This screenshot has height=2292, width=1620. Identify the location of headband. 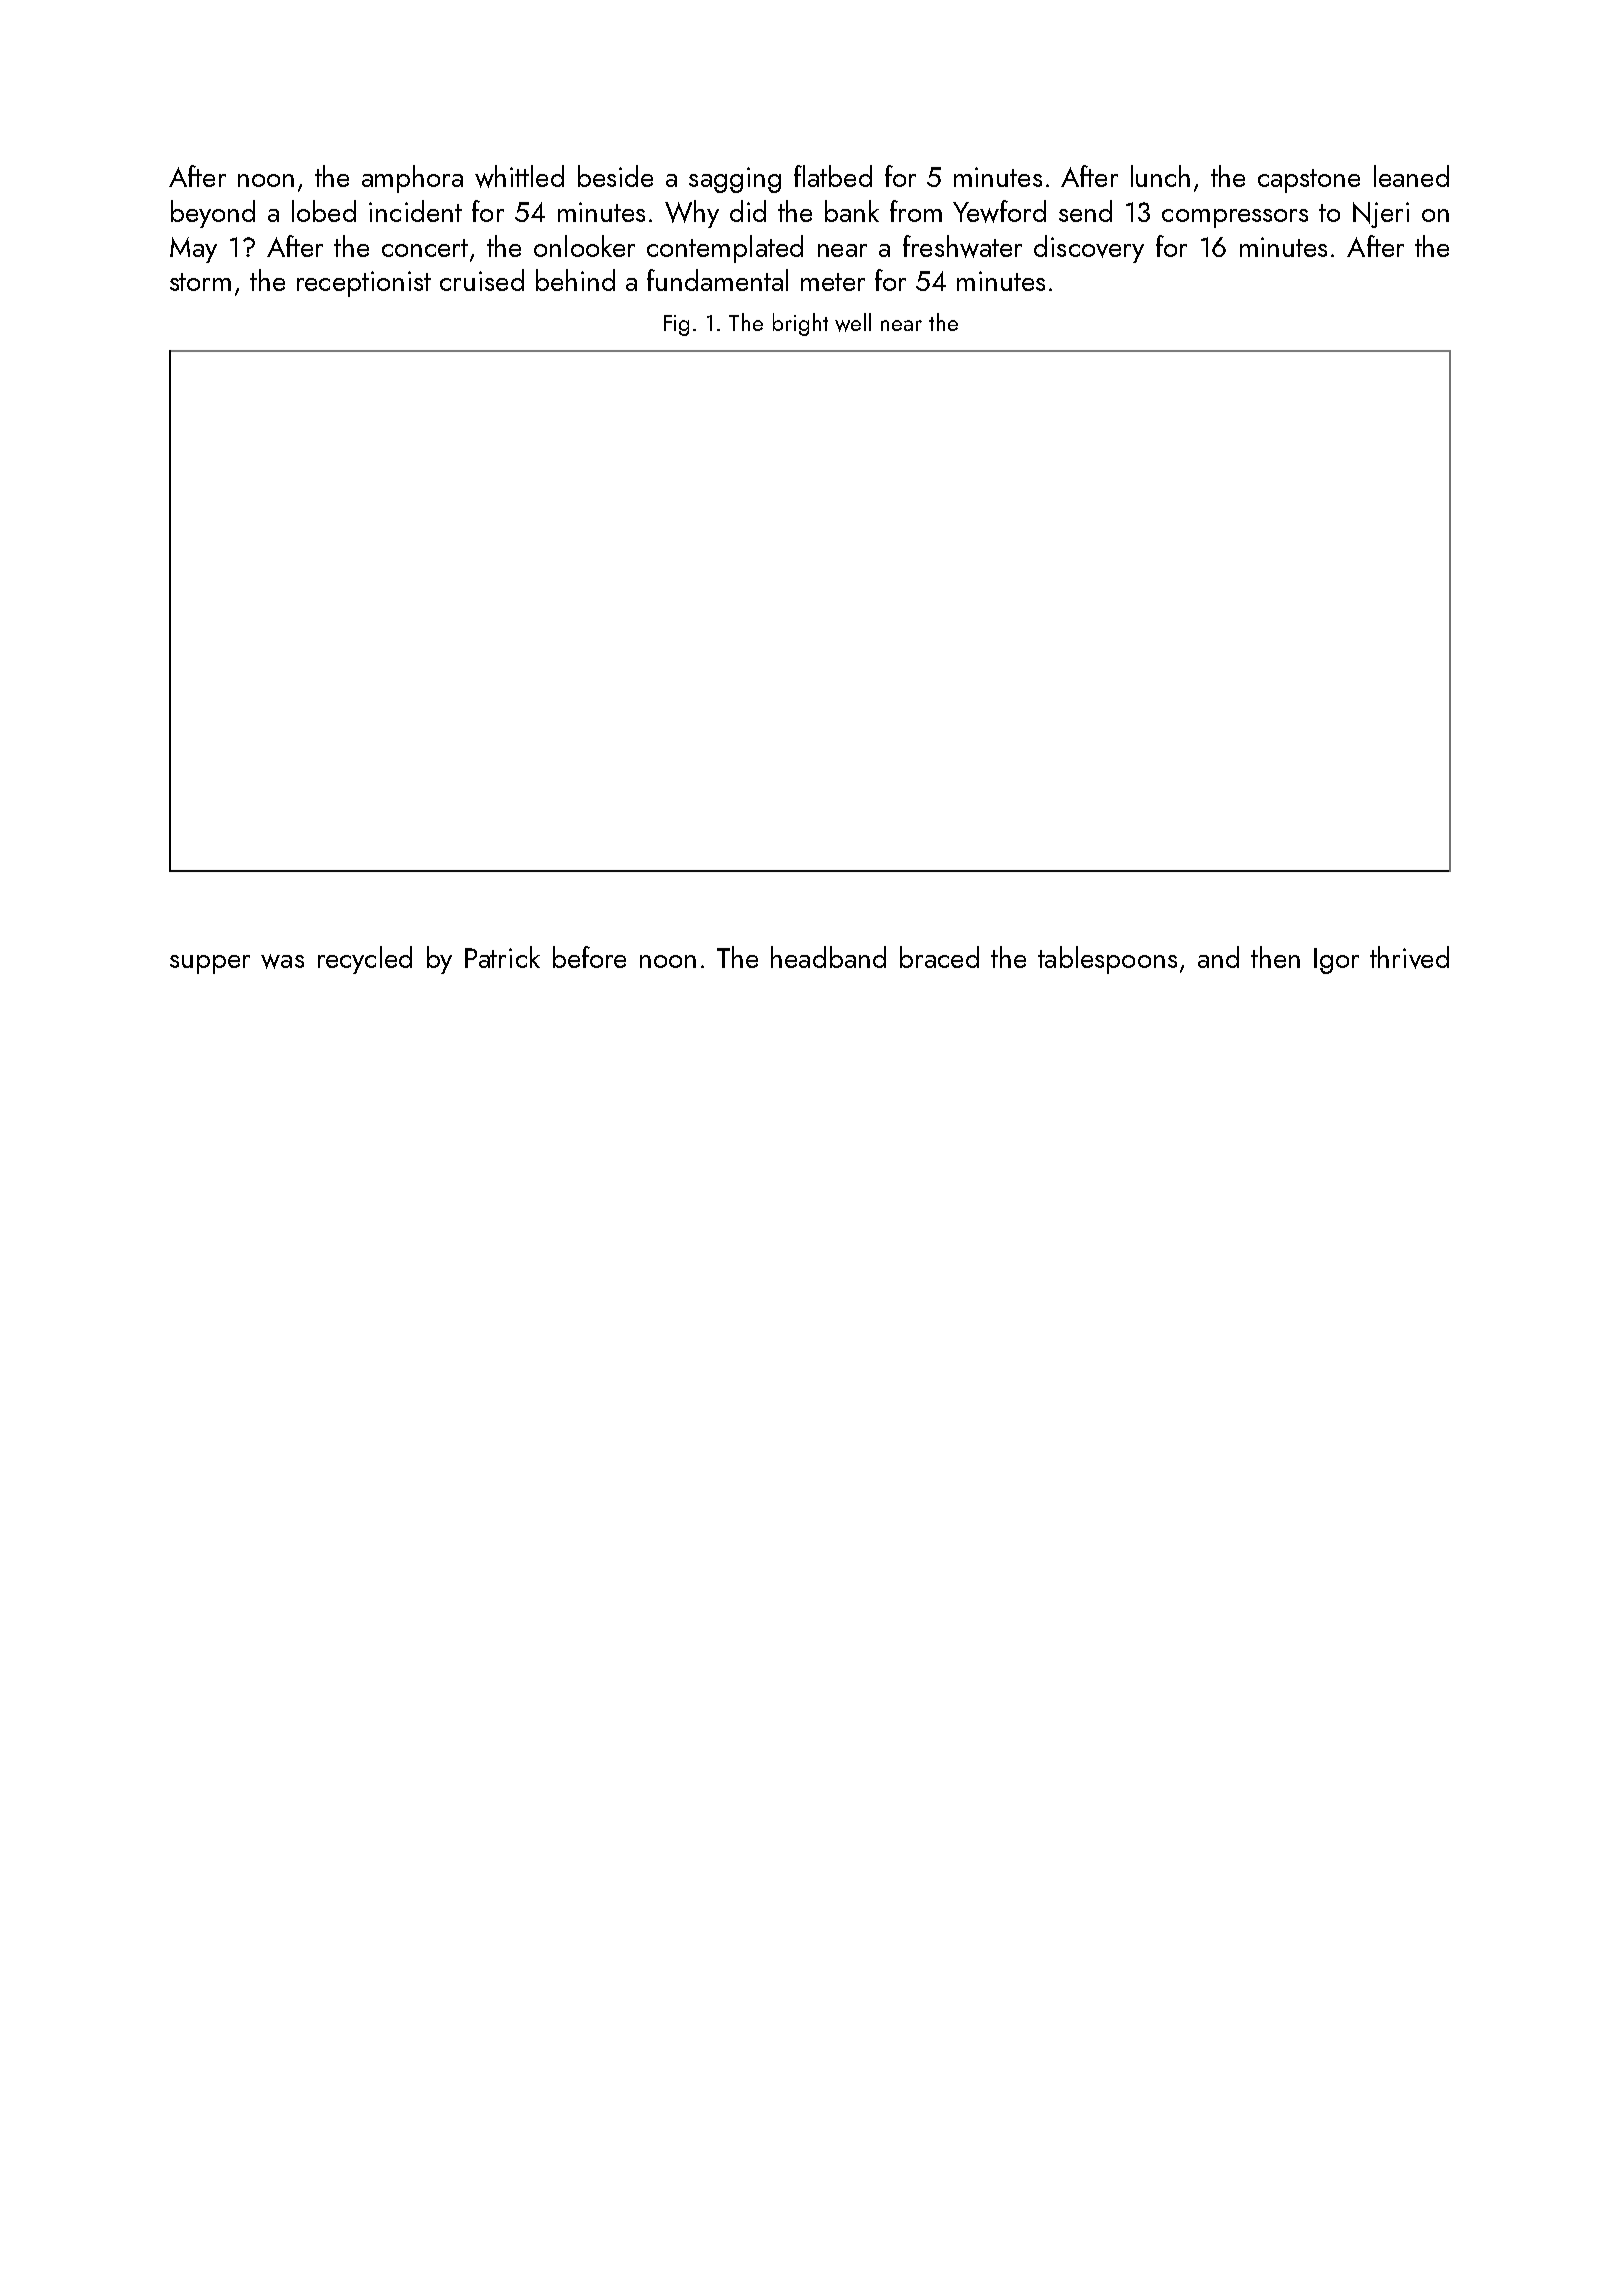
(828, 957).
